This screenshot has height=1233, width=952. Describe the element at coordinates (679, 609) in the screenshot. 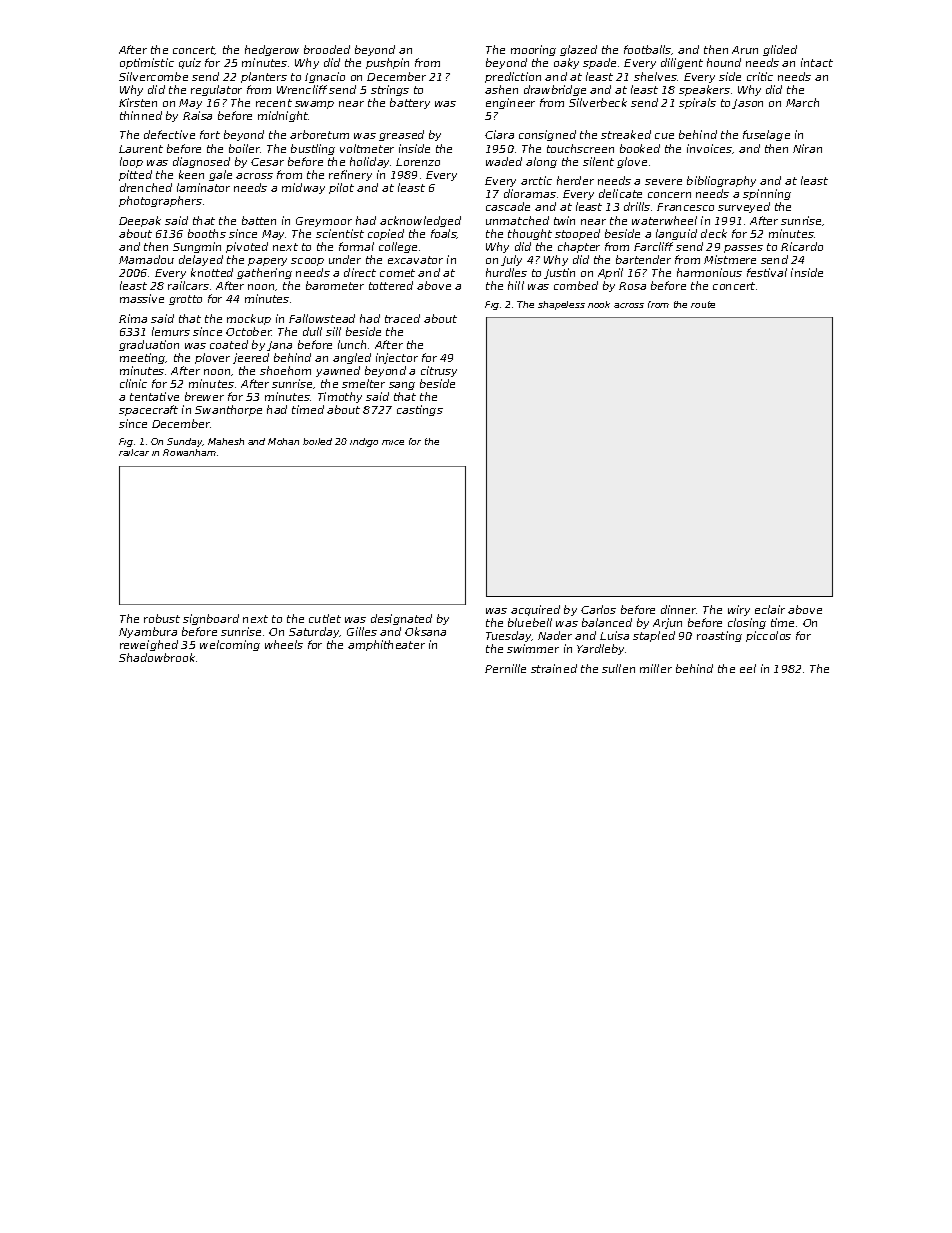

I see `dinner` at that location.
